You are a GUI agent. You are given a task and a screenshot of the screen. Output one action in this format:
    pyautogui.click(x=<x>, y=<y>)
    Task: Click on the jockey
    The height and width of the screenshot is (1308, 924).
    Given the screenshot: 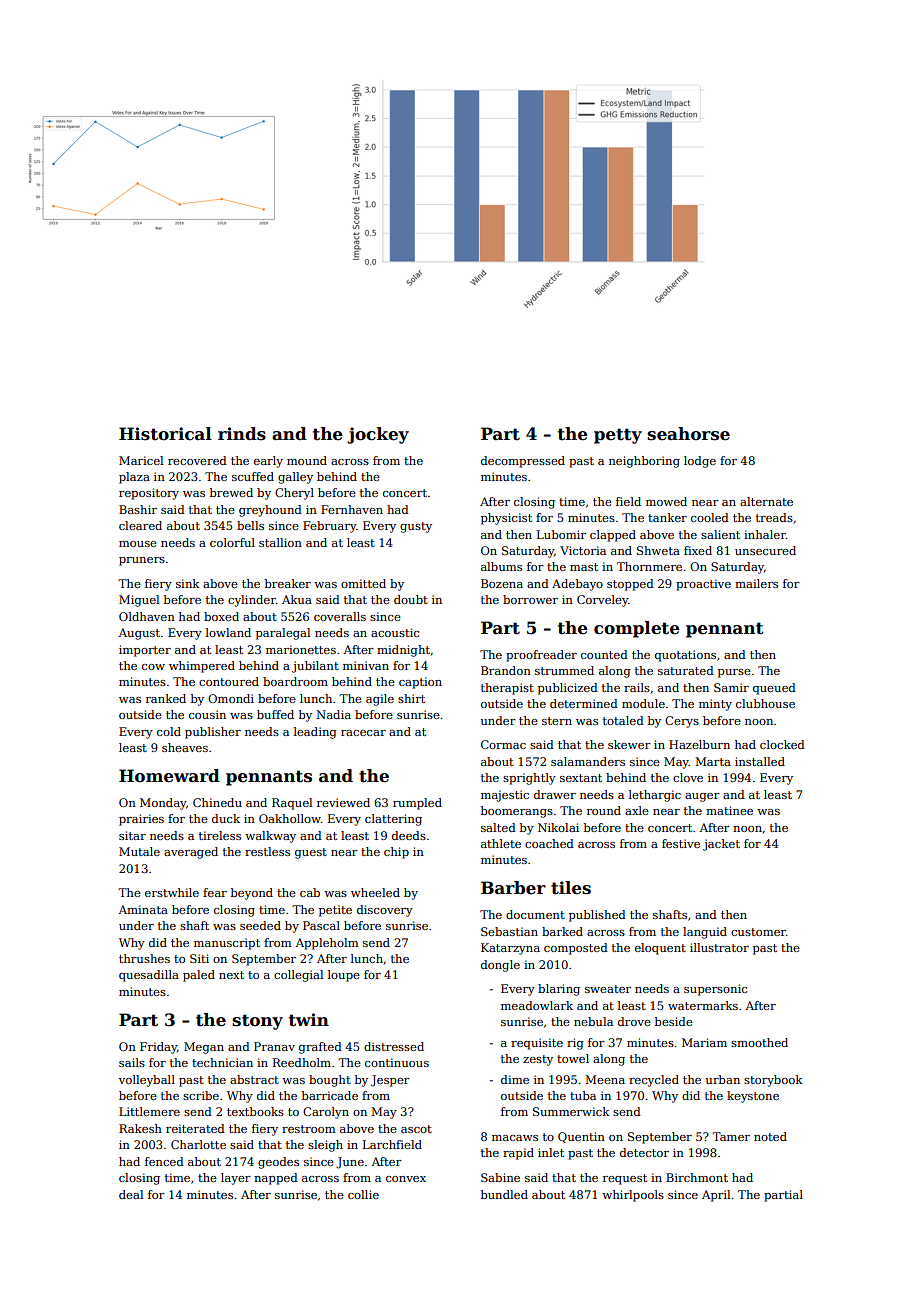 What is the action you would take?
    pyautogui.click(x=378, y=435)
